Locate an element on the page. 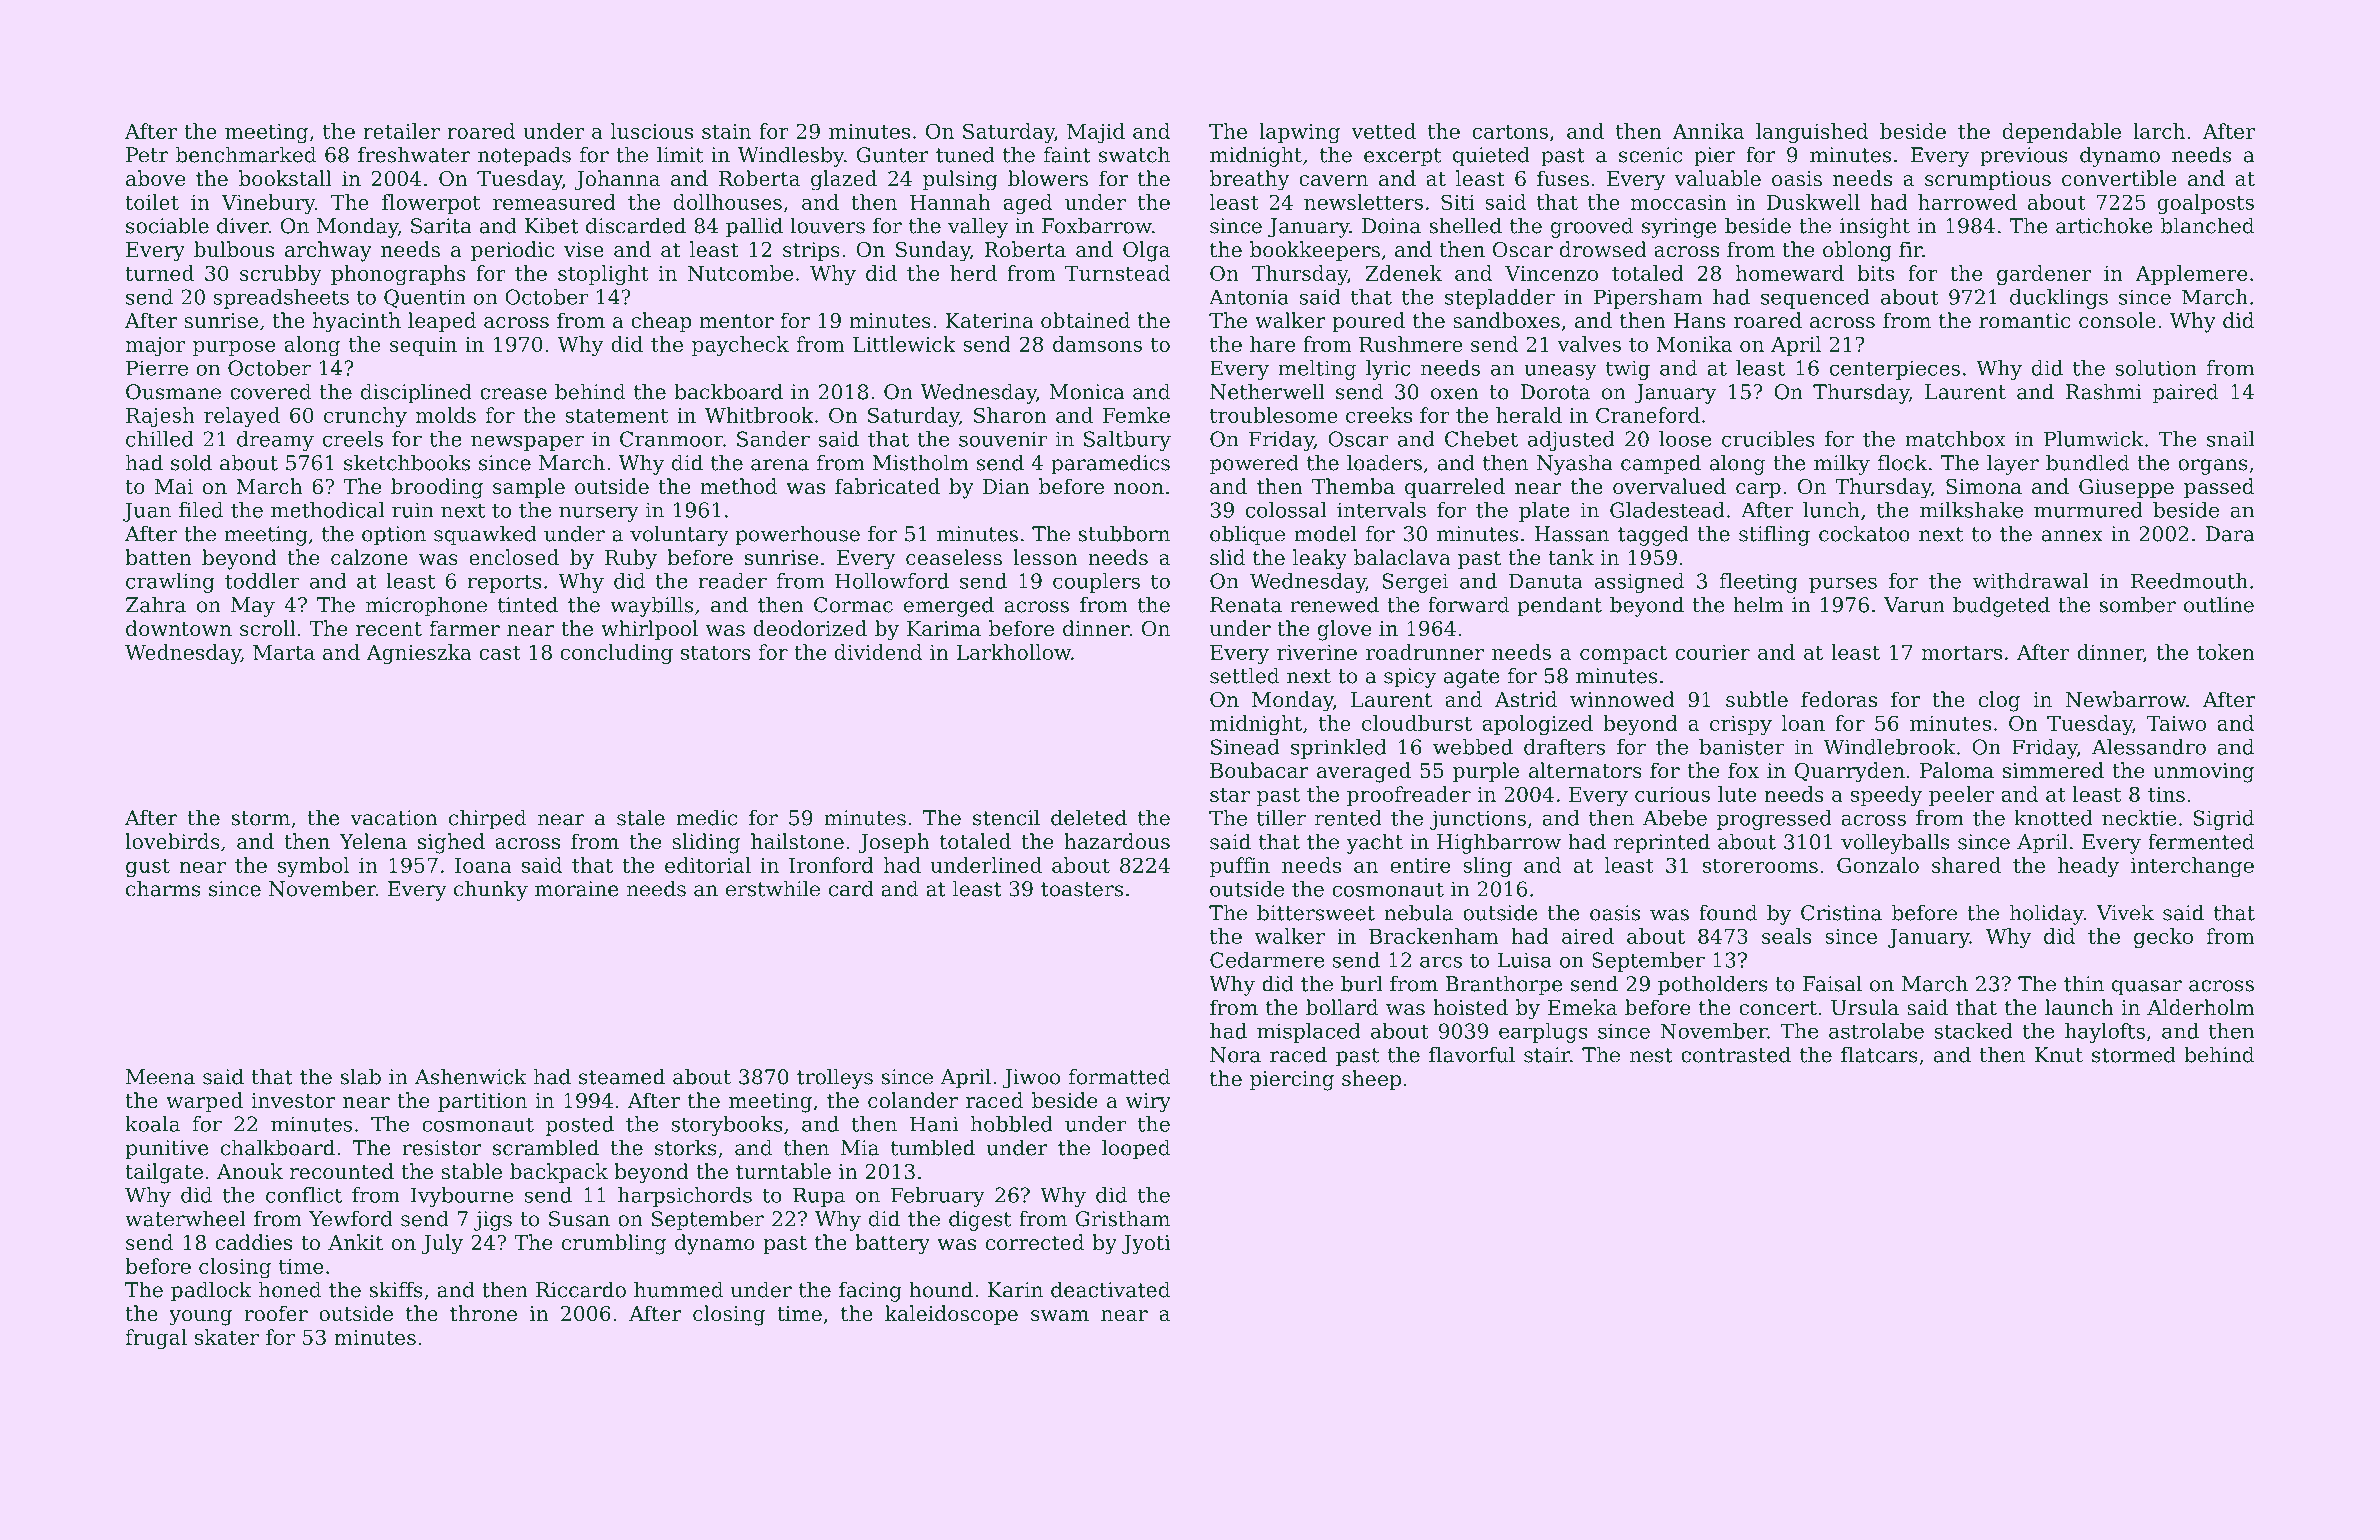 The width and height of the document is (2380, 1540). Reedmouth is located at coordinates (2189, 581).
